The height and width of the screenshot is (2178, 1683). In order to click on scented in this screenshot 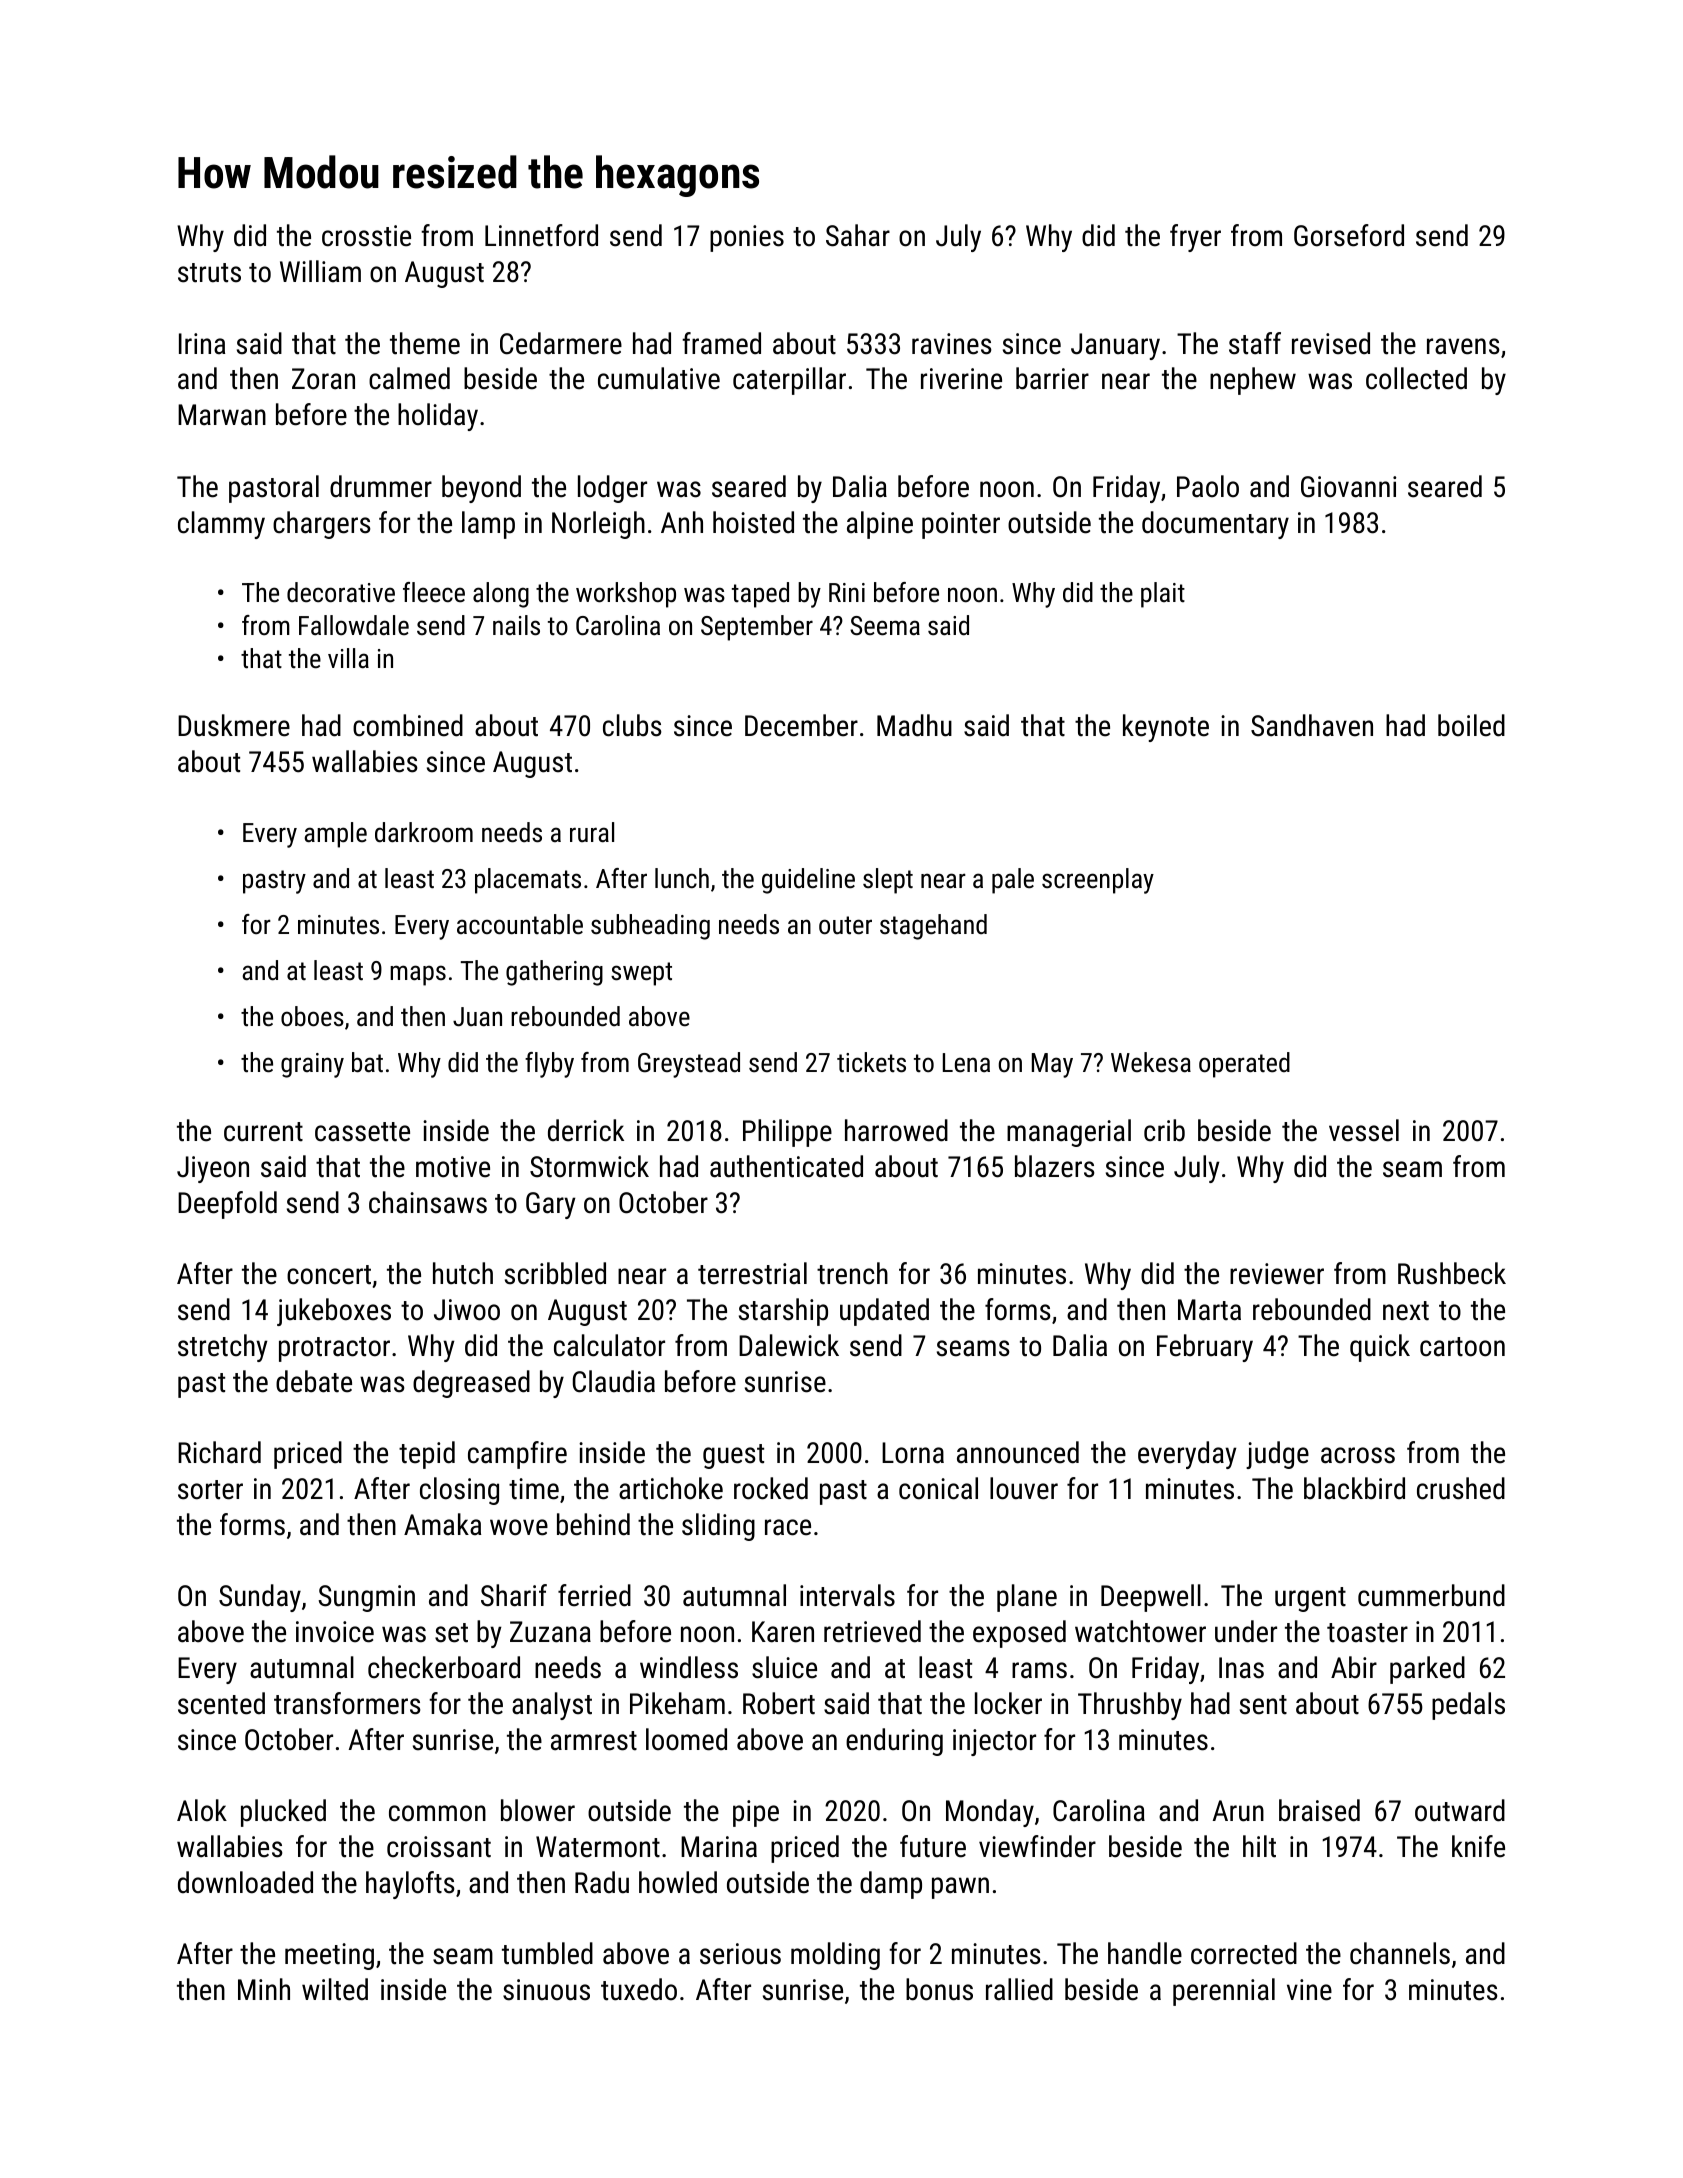, I will do `click(221, 1703)`.
